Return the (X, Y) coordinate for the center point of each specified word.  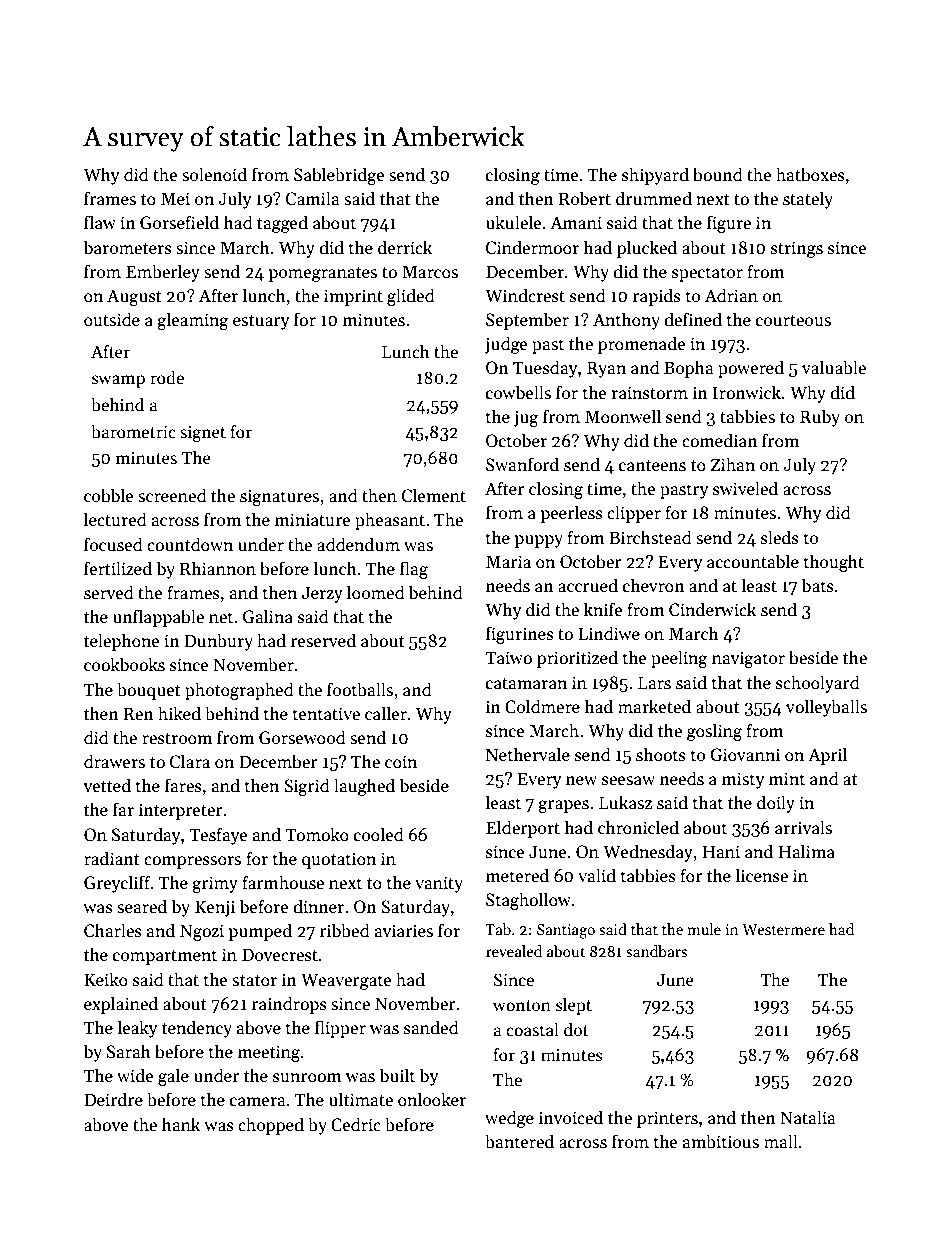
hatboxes (810, 174)
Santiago (566, 931)
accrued (588, 585)
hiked (179, 713)
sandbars (656, 951)
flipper (340, 1029)
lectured (115, 519)
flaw (100, 222)
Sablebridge (339, 176)
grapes (563, 806)
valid (597, 875)
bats (818, 585)
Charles (113, 930)
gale (173, 1077)
